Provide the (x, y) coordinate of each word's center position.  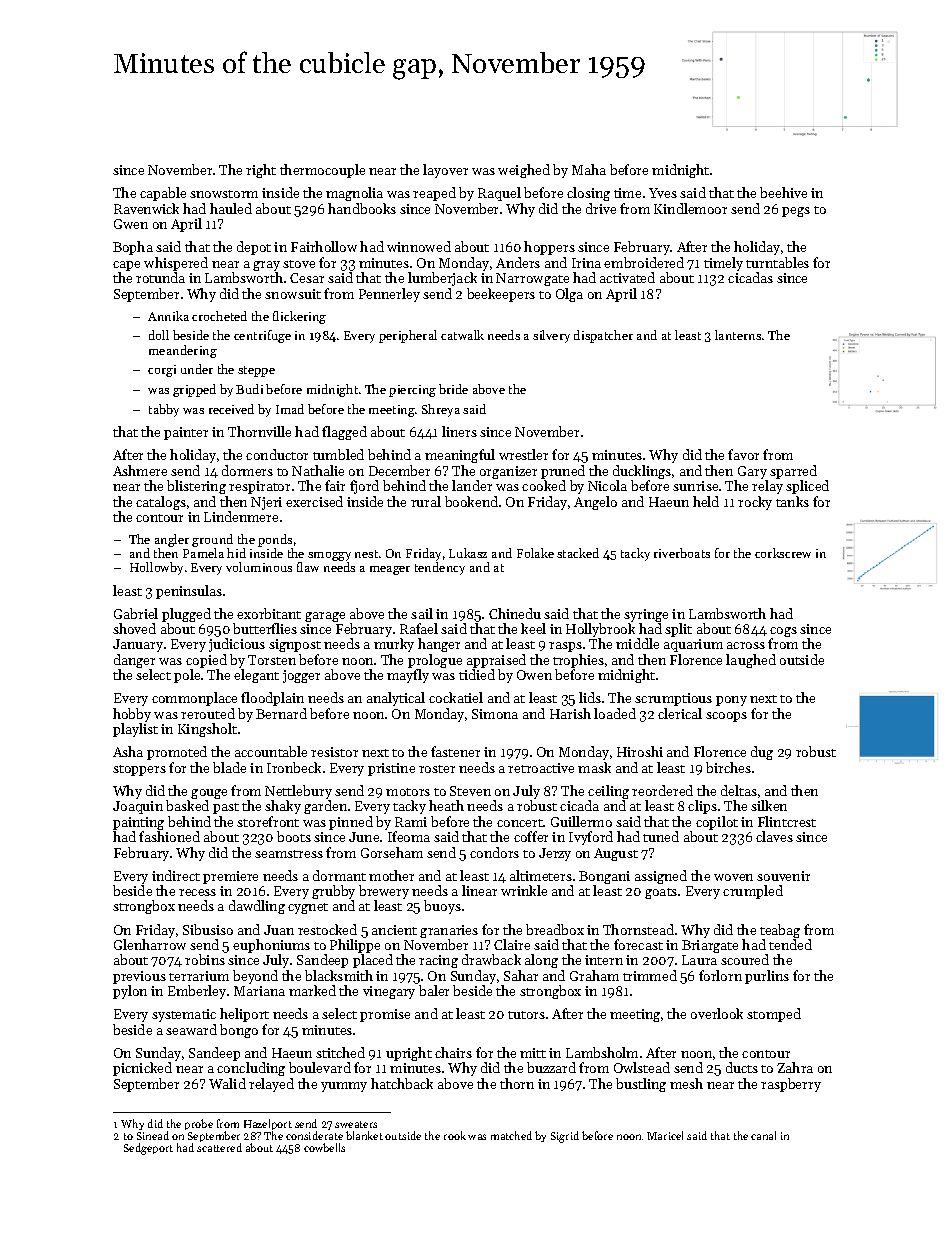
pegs (796, 212)
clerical (680, 713)
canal (763, 1135)
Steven (470, 791)
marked (312, 990)
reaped (434, 194)
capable (163, 194)
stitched (340, 1052)
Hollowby (156, 568)
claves (774, 836)
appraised (496, 661)
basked (187, 805)
